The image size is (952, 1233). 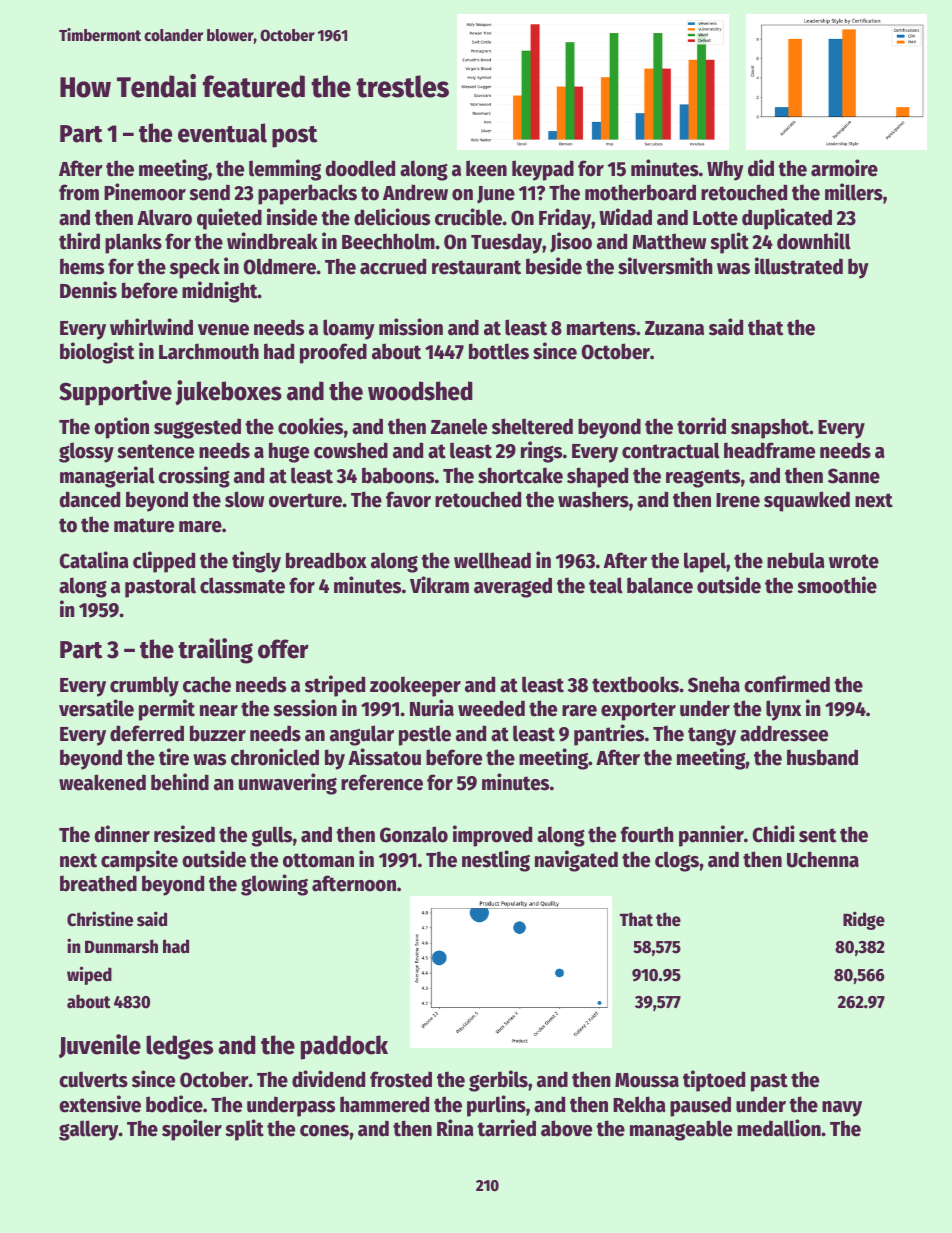 What do you see at coordinates (492, 836) in the document?
I see `improved` at bounding box center [492, 836].
